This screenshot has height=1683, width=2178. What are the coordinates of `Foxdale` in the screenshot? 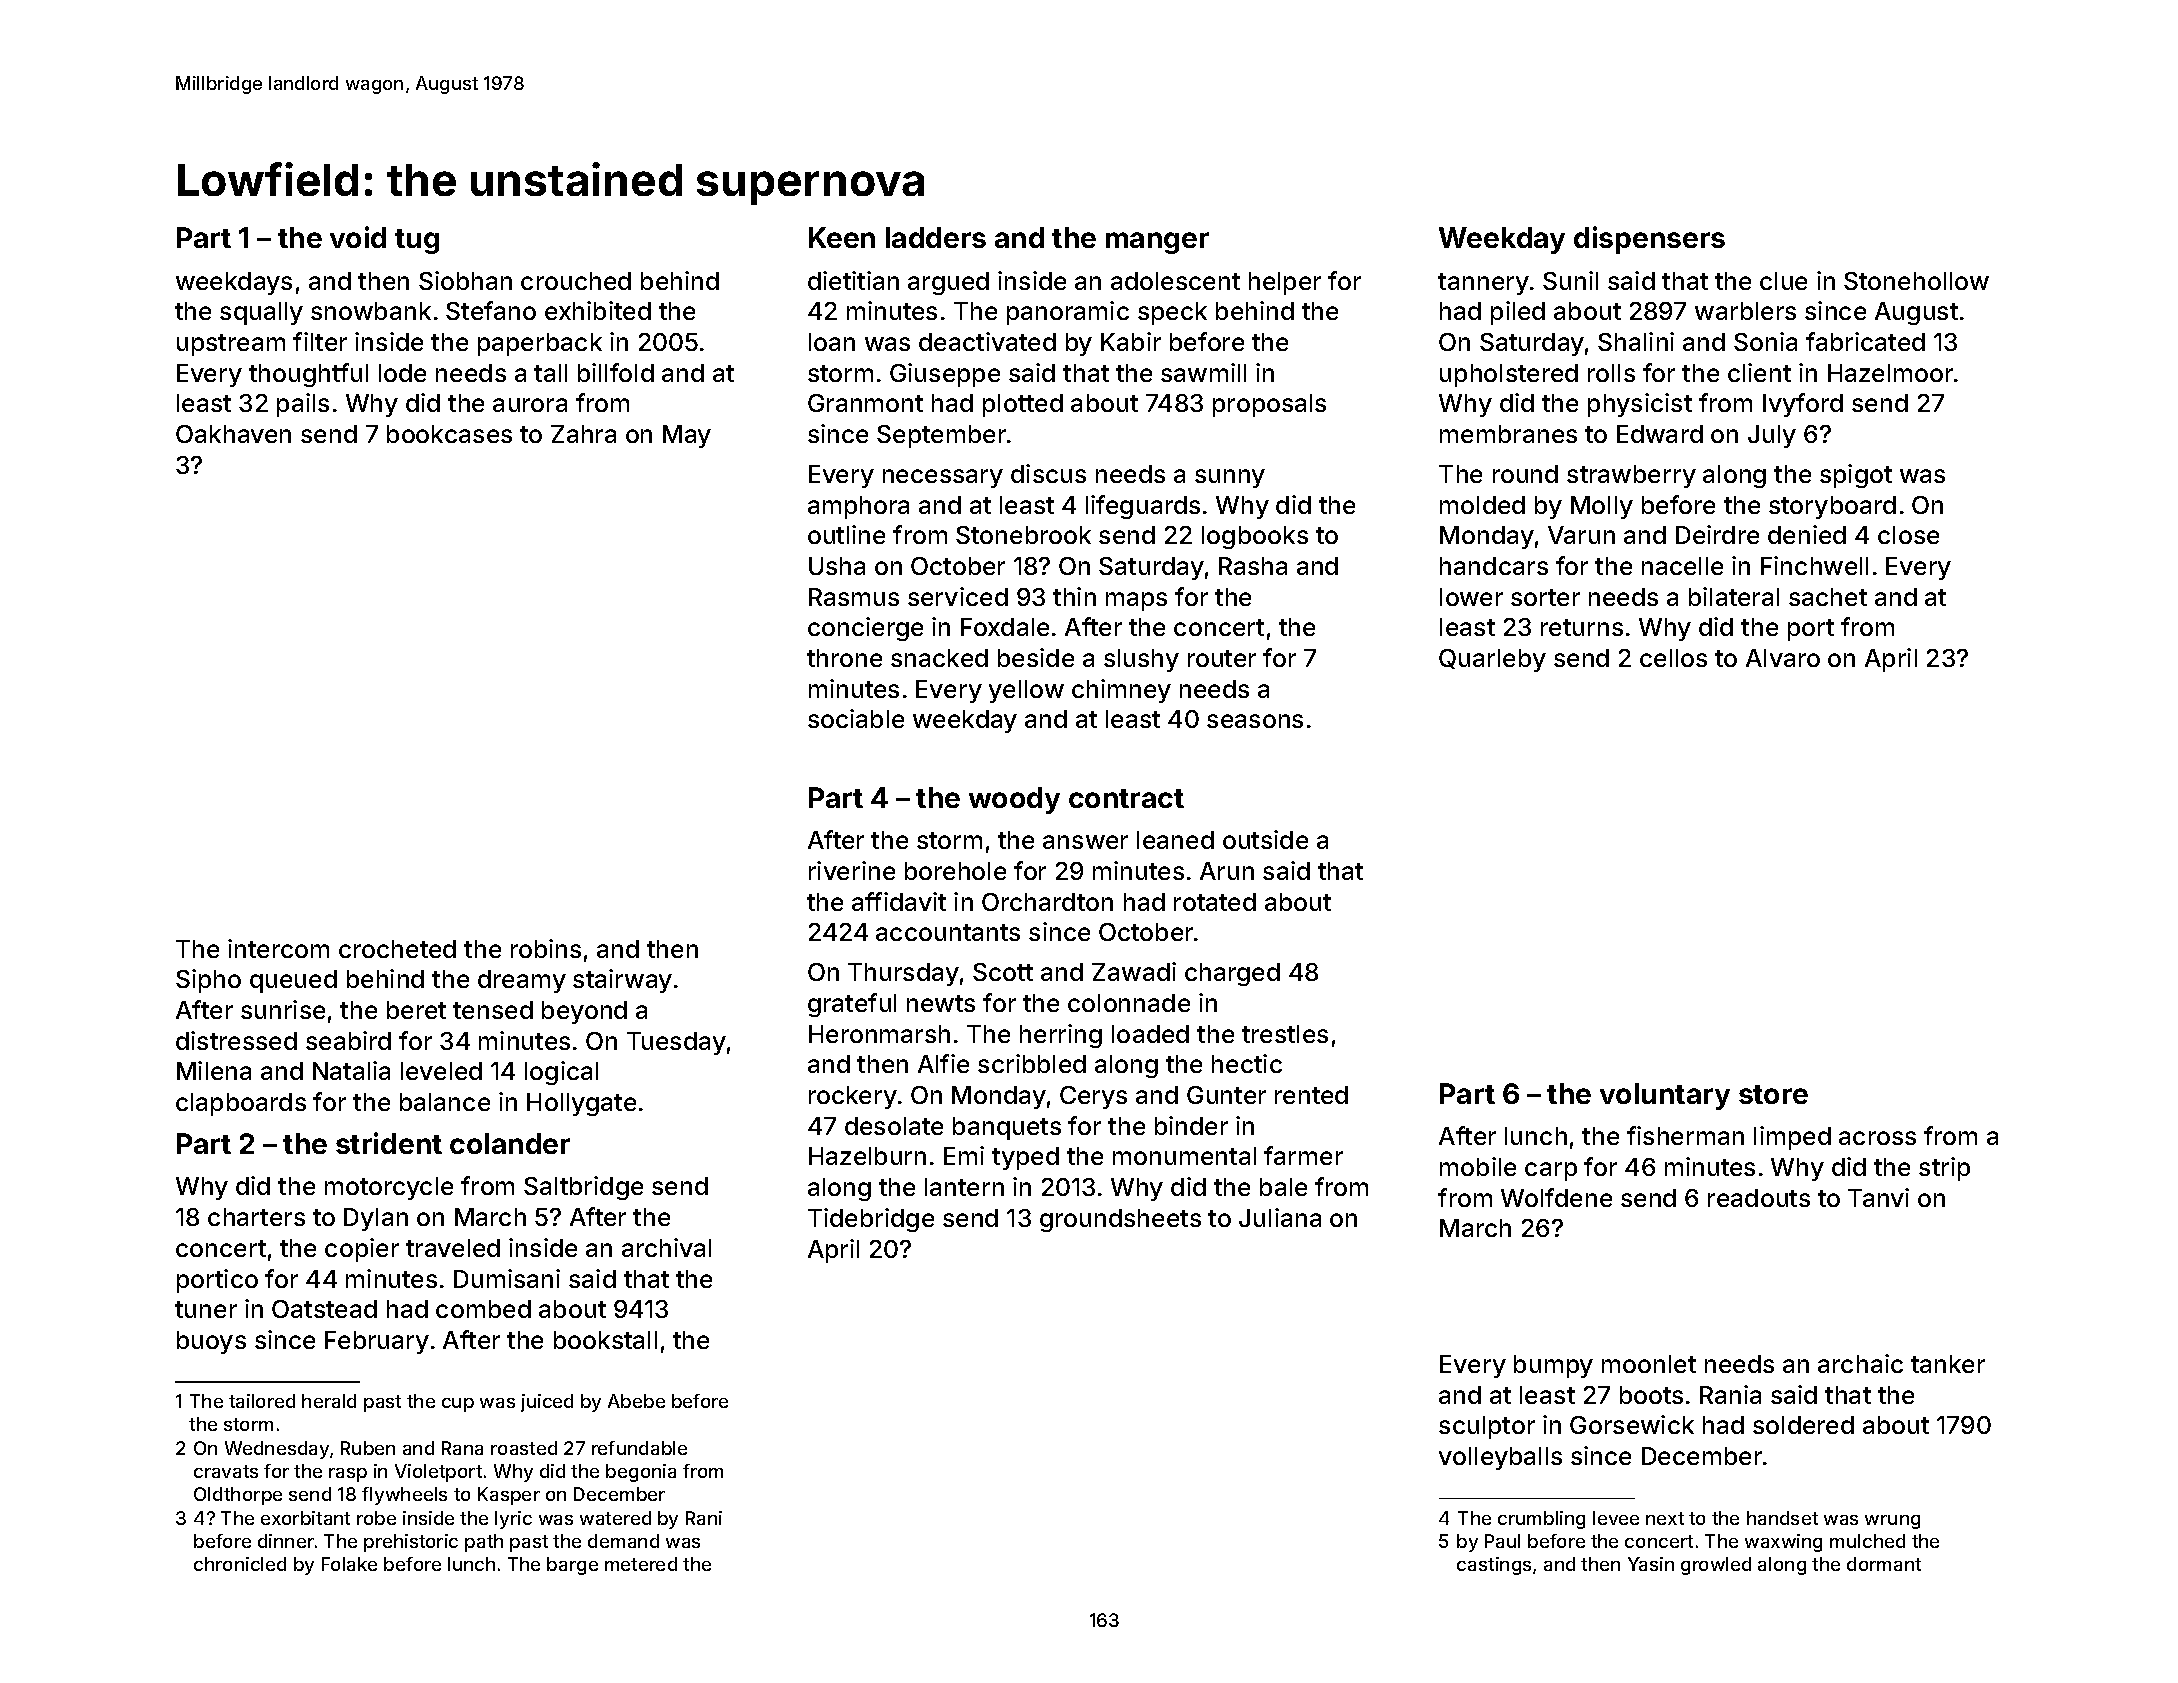 It's located at (1005, 627).
